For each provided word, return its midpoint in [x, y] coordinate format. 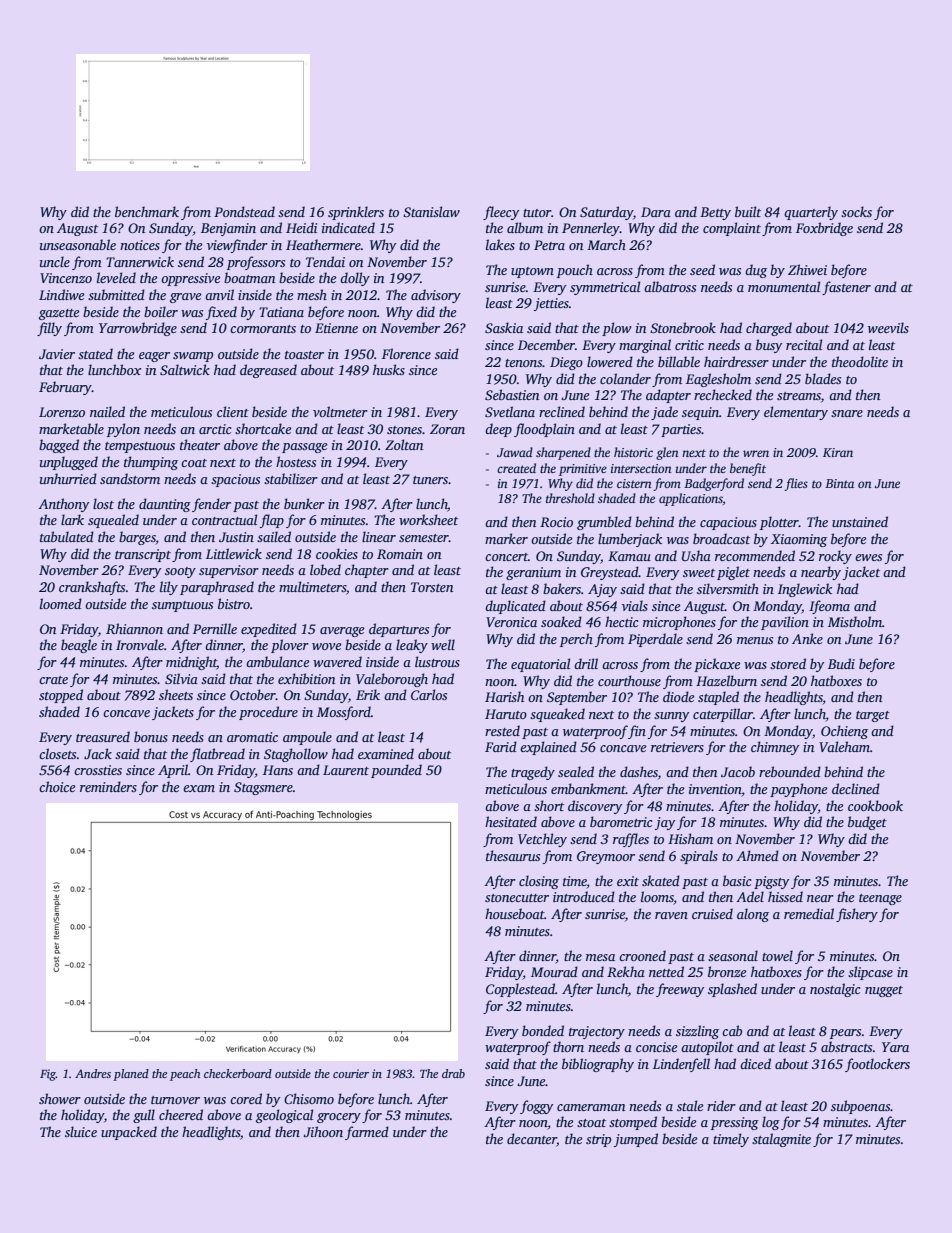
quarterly [811, 213]
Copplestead [520, 990]
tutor [537, 213]
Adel [750, 896]
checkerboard [238, 1073]
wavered [337, 661]
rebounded [790, 771]
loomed [61, 603]
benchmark [147, 211]
